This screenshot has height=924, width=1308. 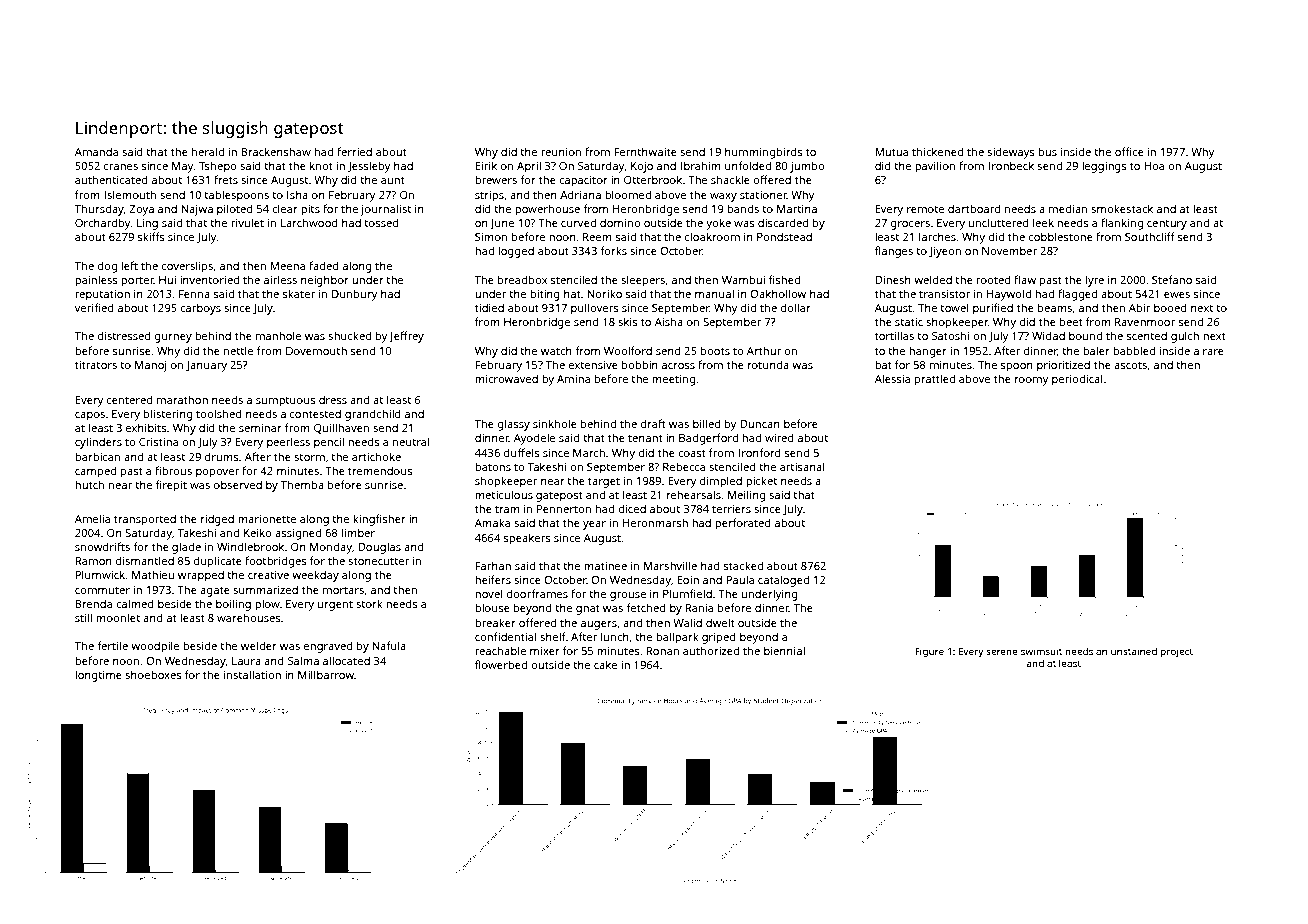 What do you see at coordinates (496, 179) in the screenshot?
I see `brewers` at bounding box center [496, 179].
